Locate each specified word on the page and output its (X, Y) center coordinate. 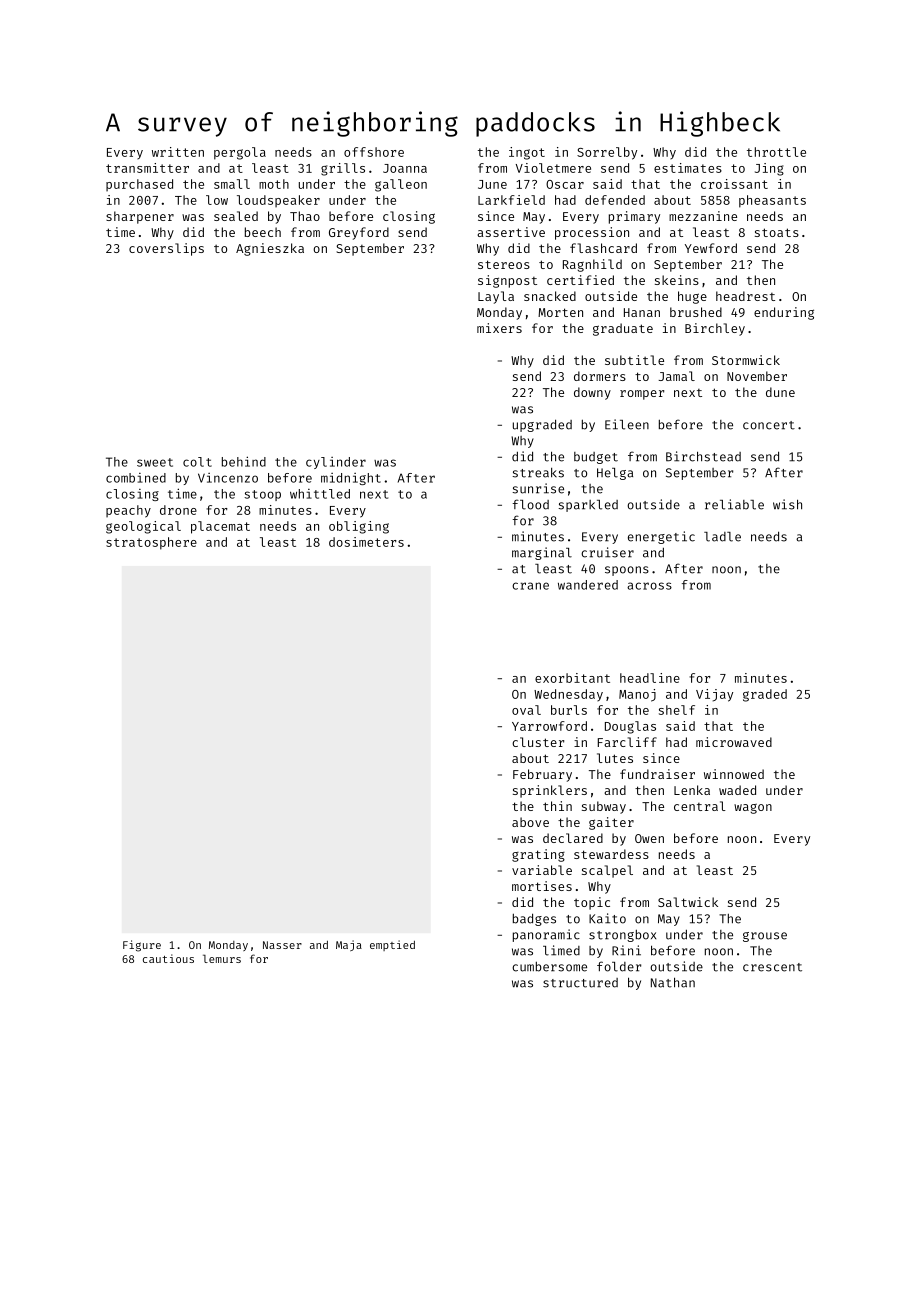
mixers (499, 328)
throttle (776, 152)
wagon (753, 809)
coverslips (166, 249)
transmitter (147, 168)
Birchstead (703, 456)
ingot (527, 153)
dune (780, 392)
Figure (142, 946)
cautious (168, 958)
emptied (392, 945)
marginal (542, 553)
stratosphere (151, 543)
